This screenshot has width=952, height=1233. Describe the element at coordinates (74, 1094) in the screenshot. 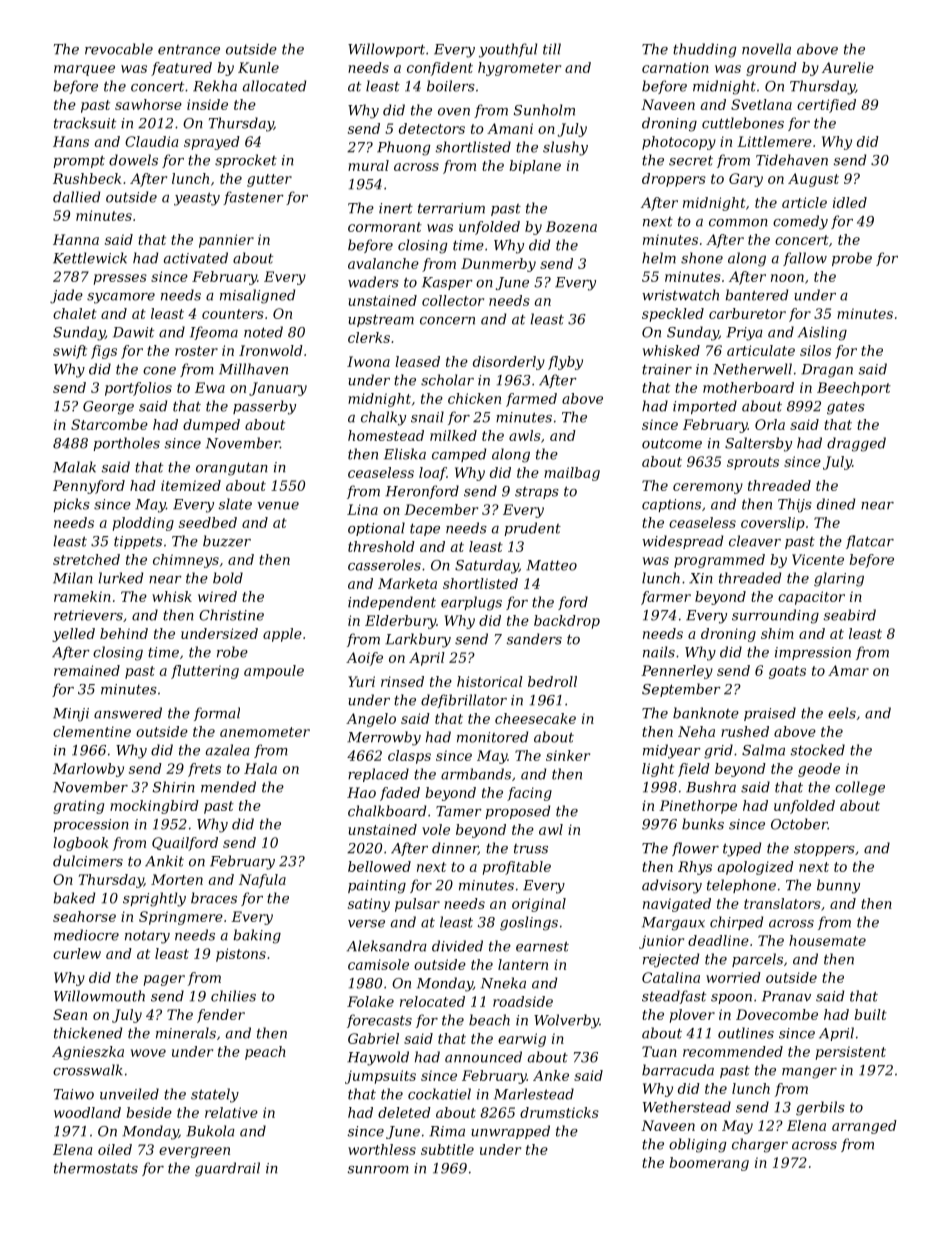

I see `Taiwo` at that location.
